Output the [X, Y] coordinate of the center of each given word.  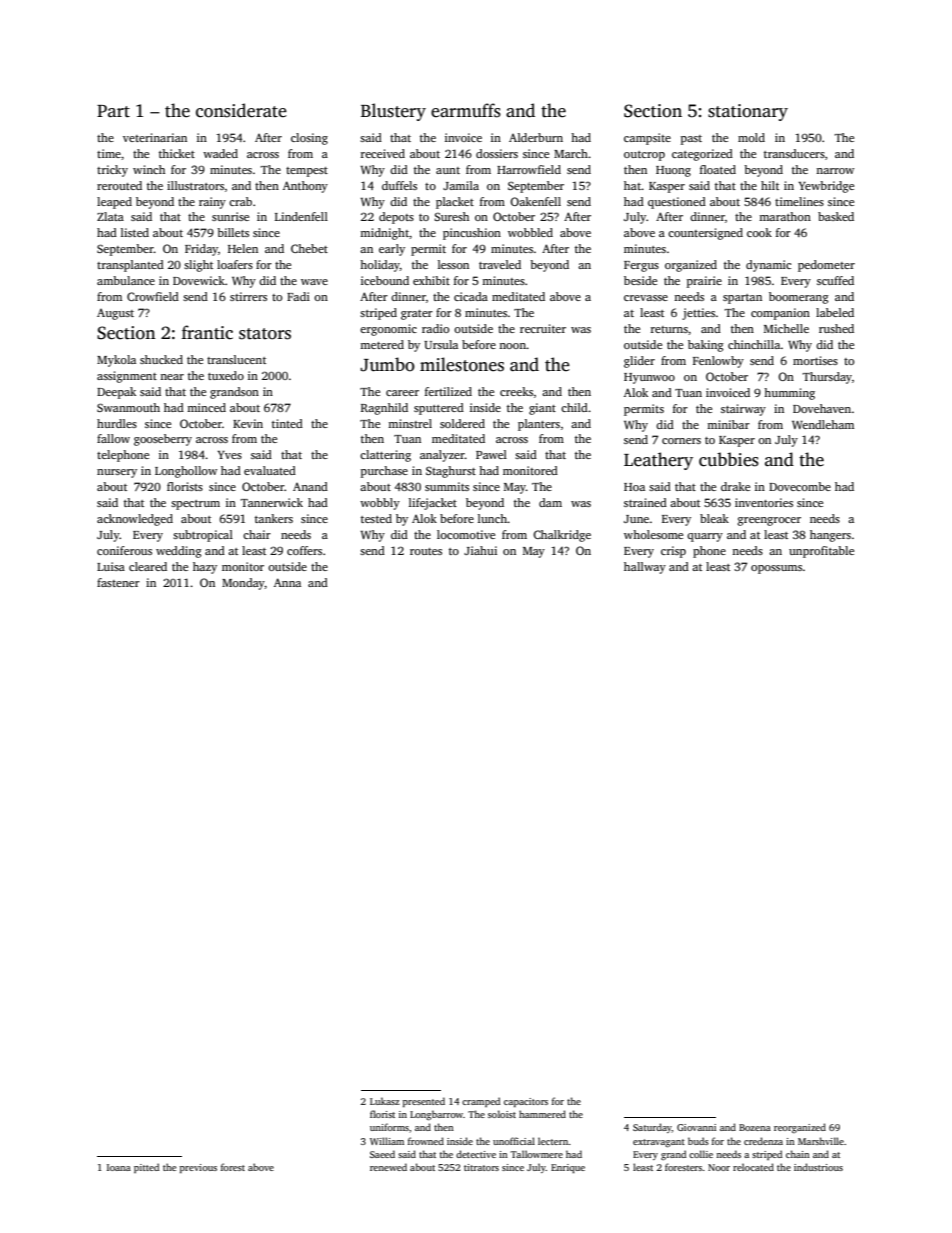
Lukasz [385, 1101]
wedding [179, 552]
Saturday [652, 1128]
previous [198, 1168]
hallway [645, 568]
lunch [492, 518]
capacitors [526, 1102]
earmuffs [466, 110]
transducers [794, 153]
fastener [118, 582]
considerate [241, 110]
